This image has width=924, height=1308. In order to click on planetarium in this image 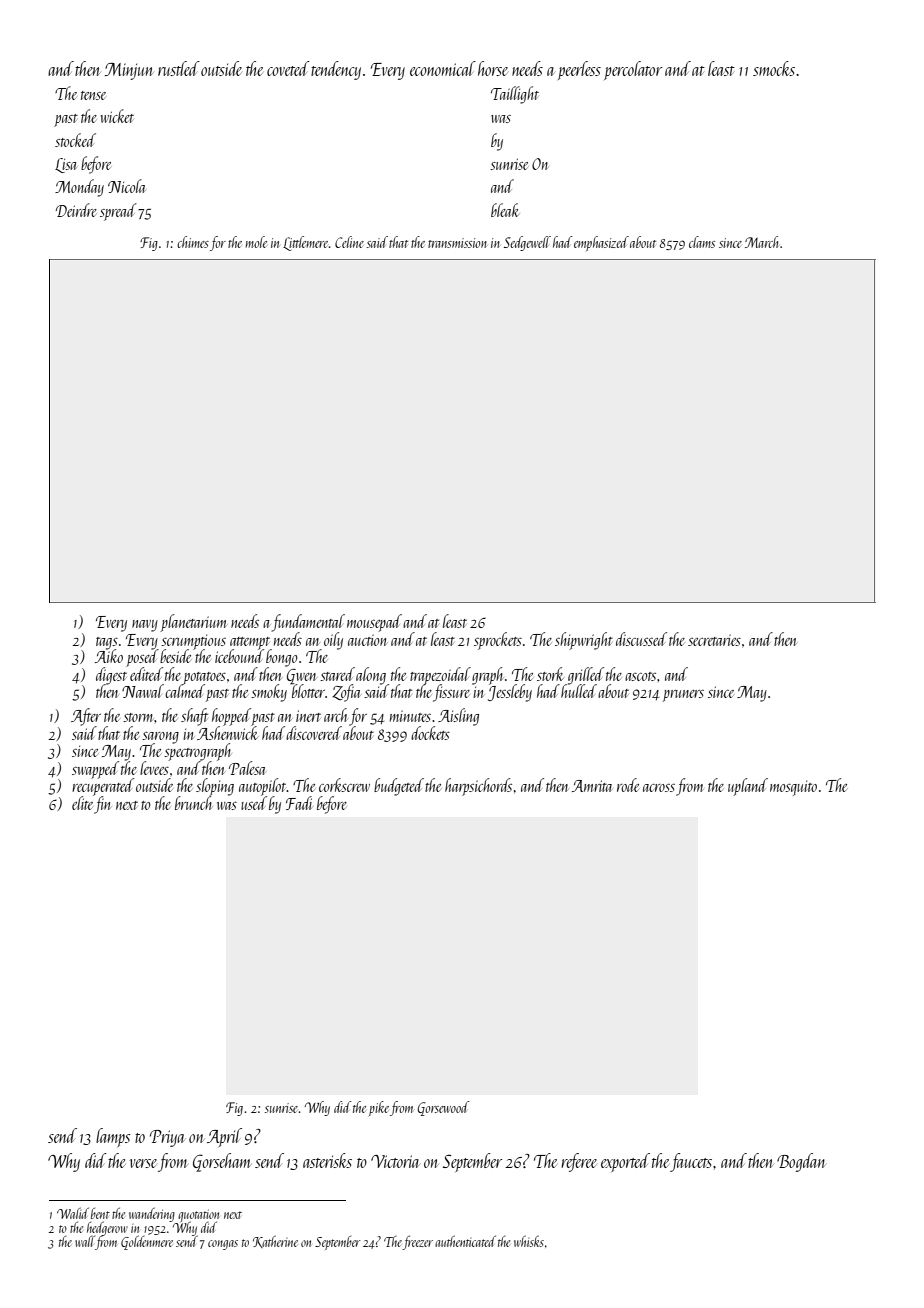, I will do `click(194, 623)`.
